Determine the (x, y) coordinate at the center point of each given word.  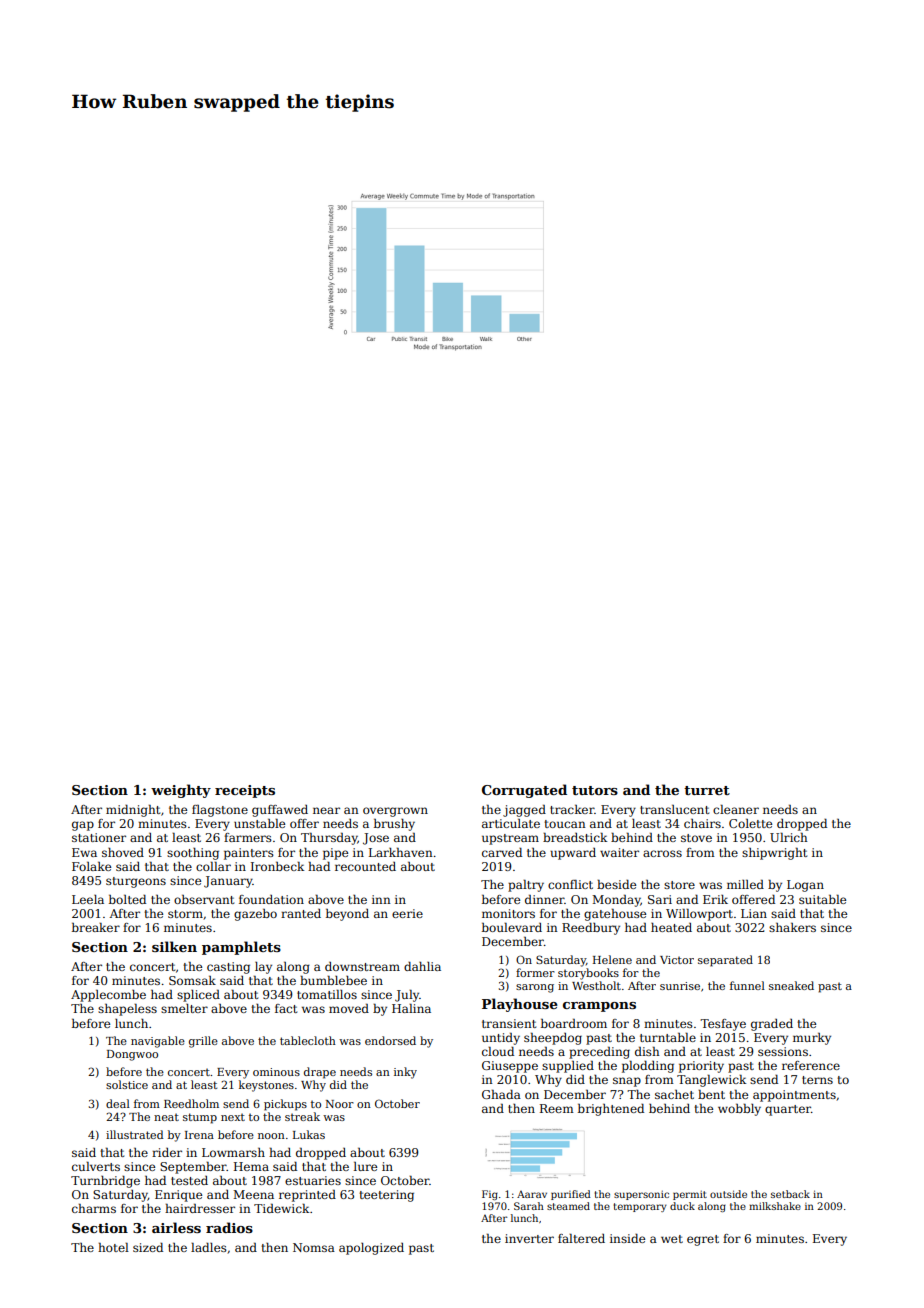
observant (204, 899)
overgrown (395, 812)
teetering (386, 1196)
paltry (526, 886)
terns (817, 1080)
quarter (788, 1110)
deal (118, 1103)
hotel (113, 1247)
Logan (805, 886)
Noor (339, 1104)
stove (696, 838)
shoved (123, 852)
